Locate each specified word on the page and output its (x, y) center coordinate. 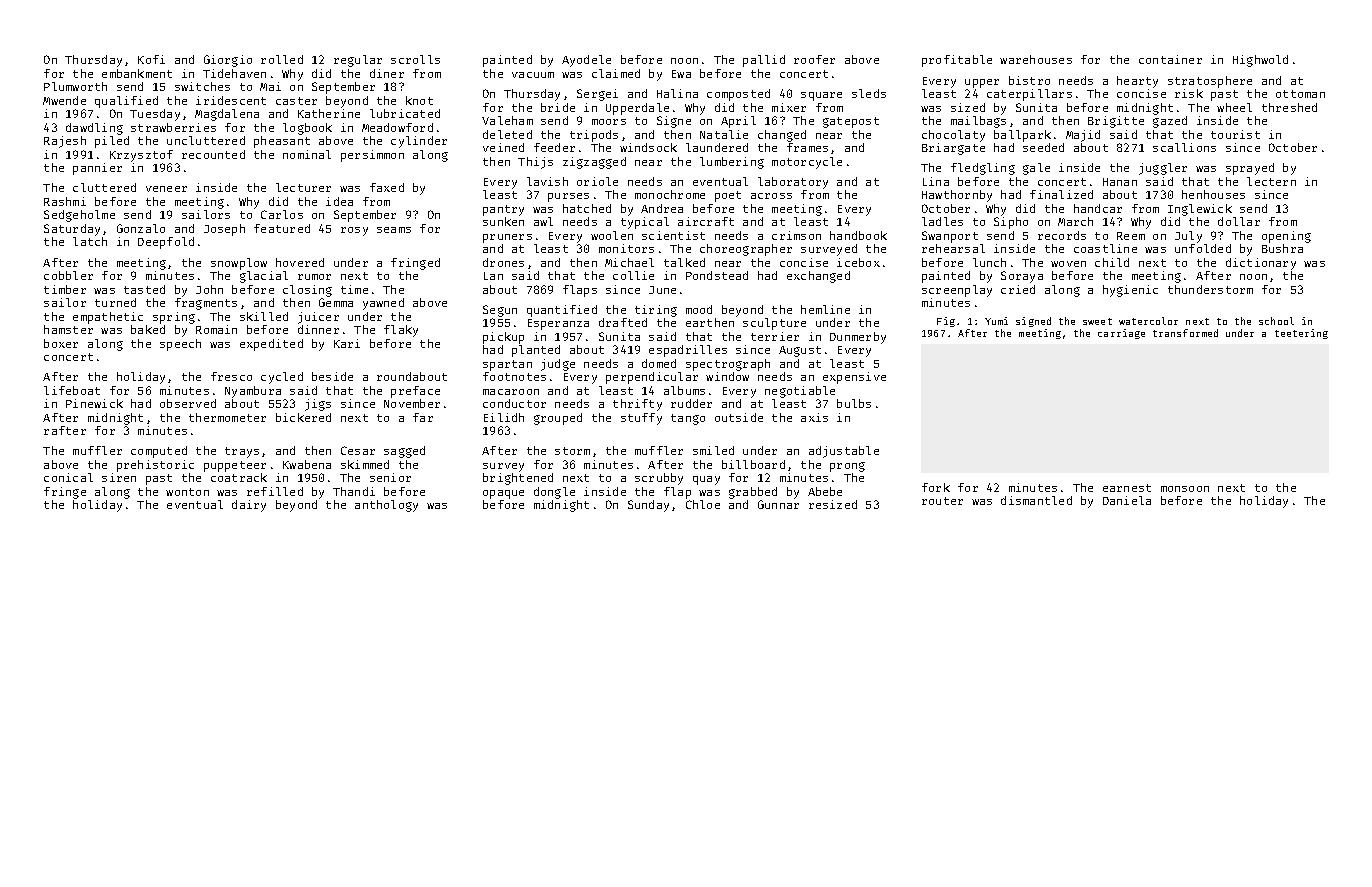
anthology (386, 506)
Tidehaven (234, 73)
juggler (1163, 169)
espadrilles (688, 351)
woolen (612, 235)
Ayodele (586, 61)
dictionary (1261, 264)
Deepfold (166, 243)
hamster (68, 329)
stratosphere (1210, 82)
